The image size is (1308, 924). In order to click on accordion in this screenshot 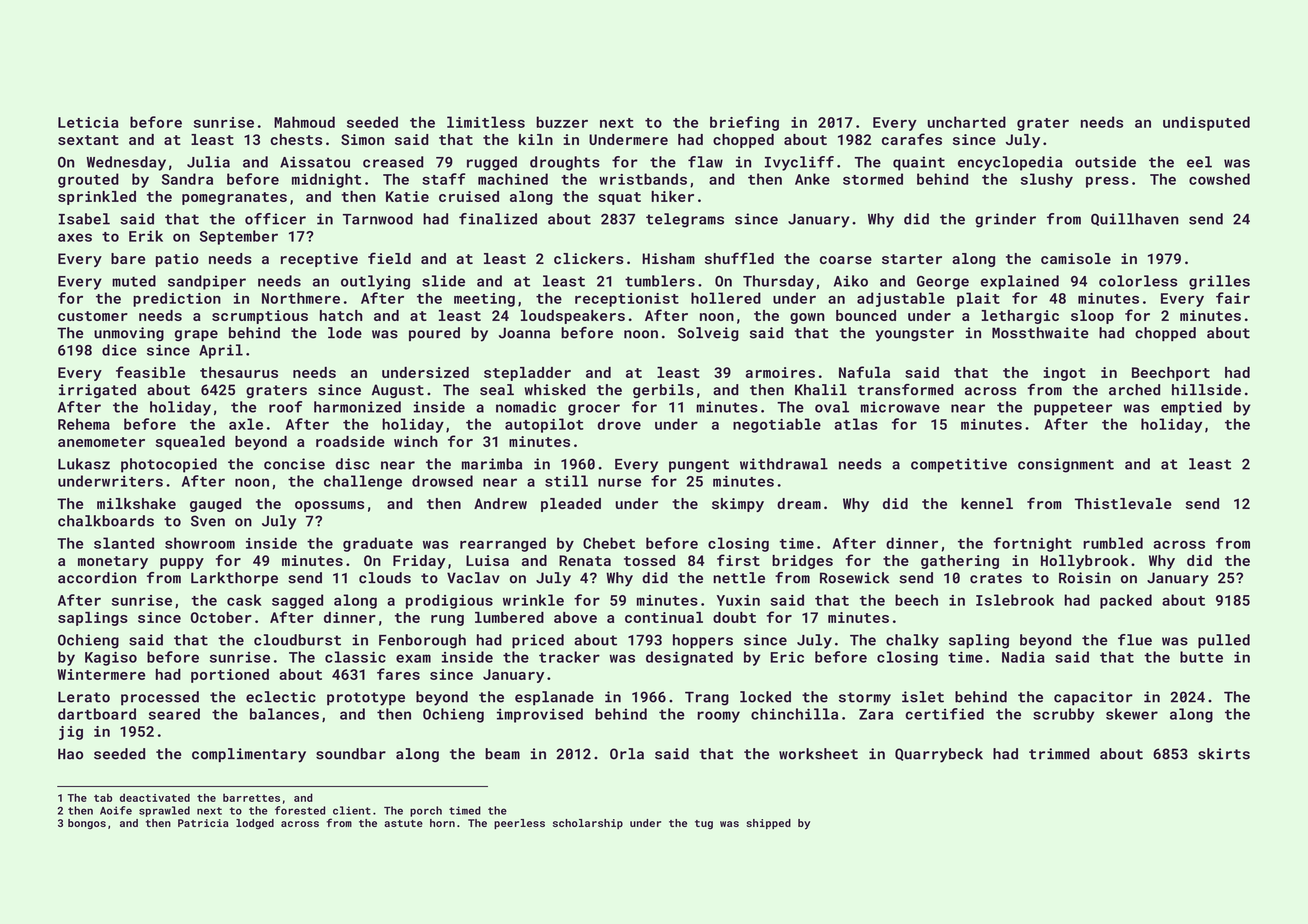, I will do `click(97, 578)`.
